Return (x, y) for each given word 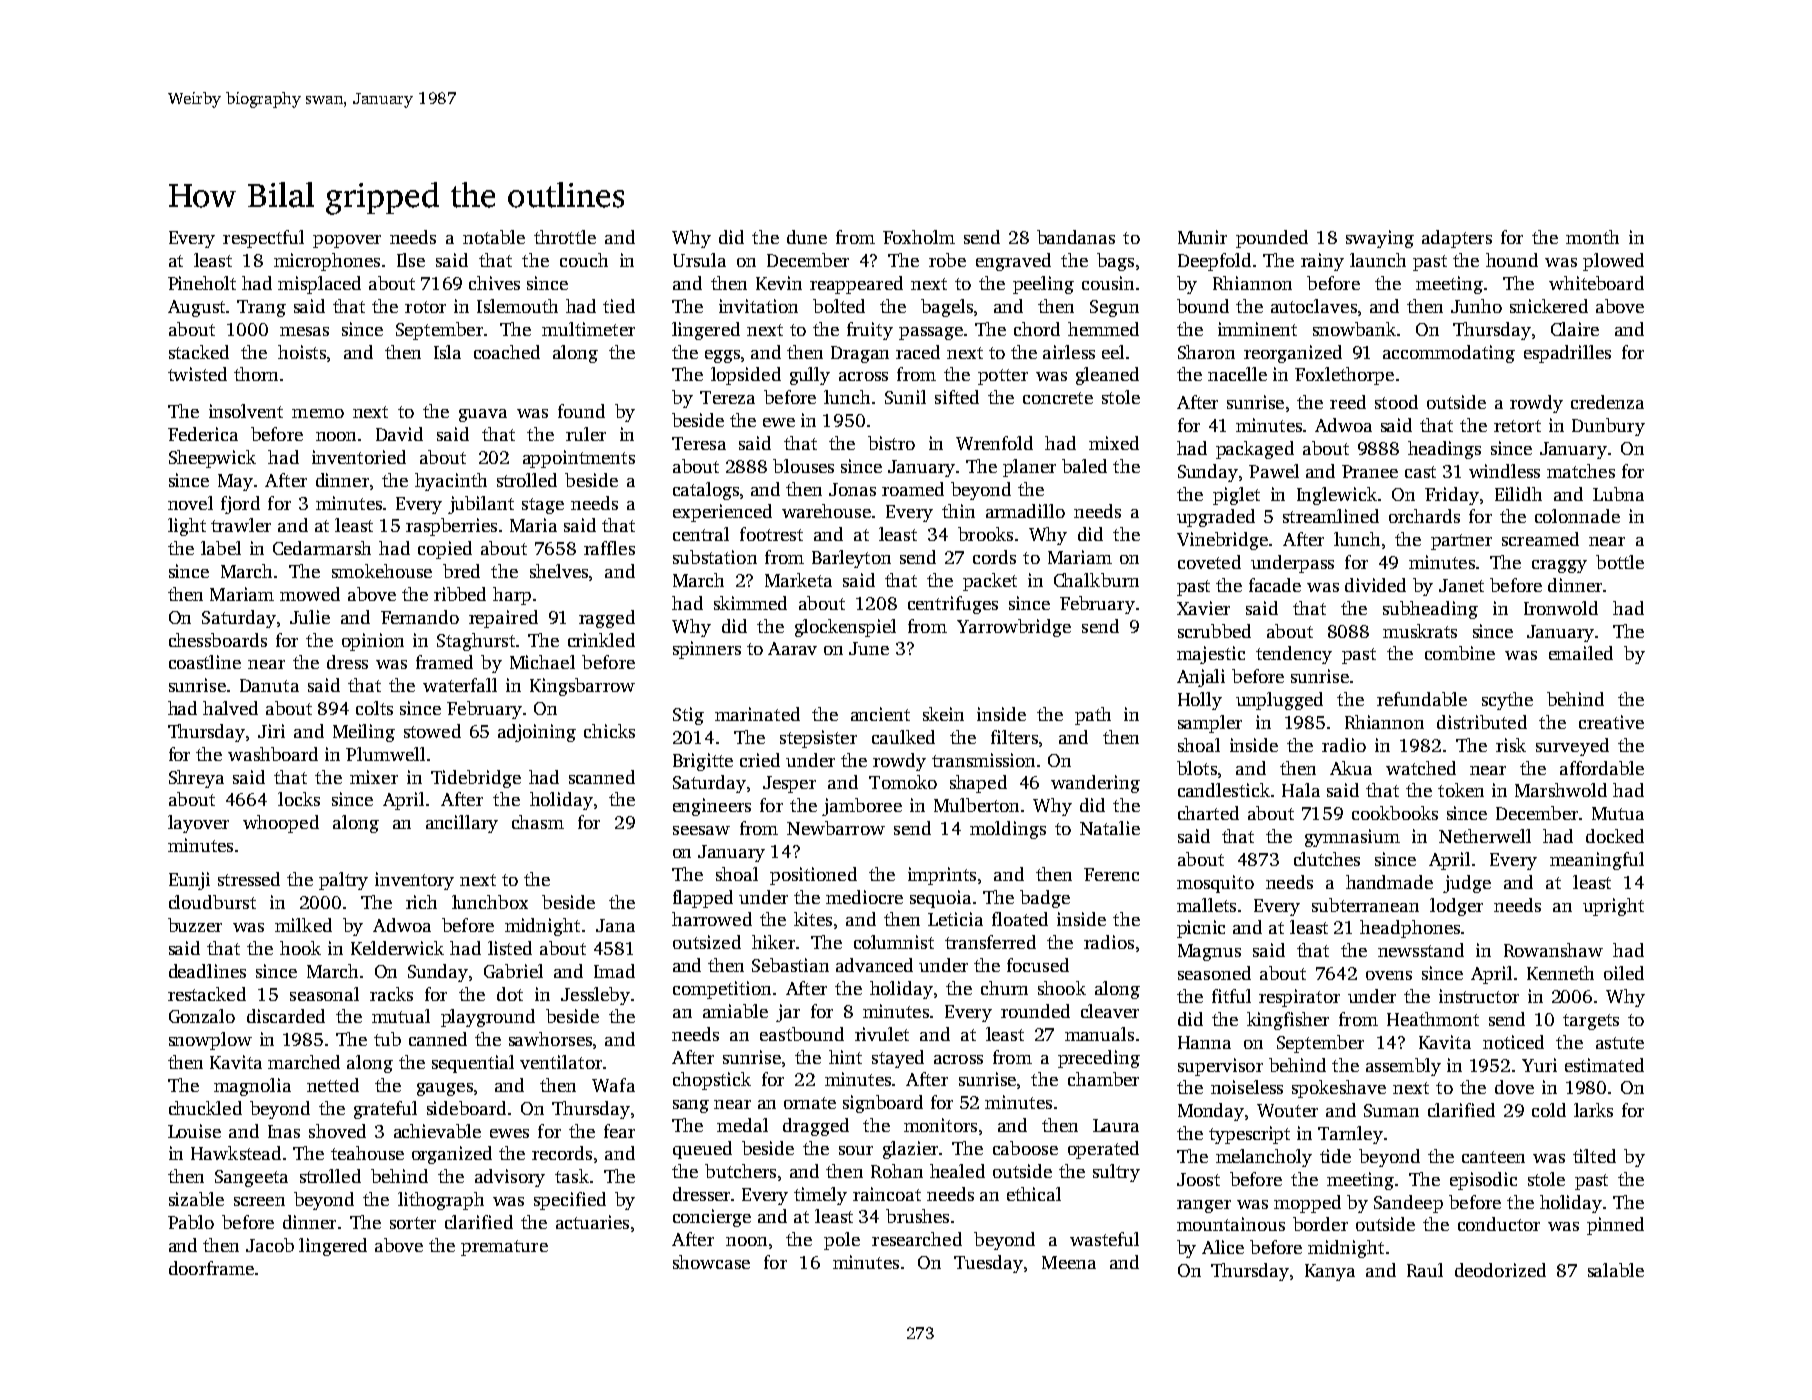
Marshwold (1561, 790)
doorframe (211, 1268)
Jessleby (595, 996)
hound (1512, 260)
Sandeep (1408, 1204)
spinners (707, 650)
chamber (1103, 1079)
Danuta (269, 685)
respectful (263, 239)
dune (807, 237)
